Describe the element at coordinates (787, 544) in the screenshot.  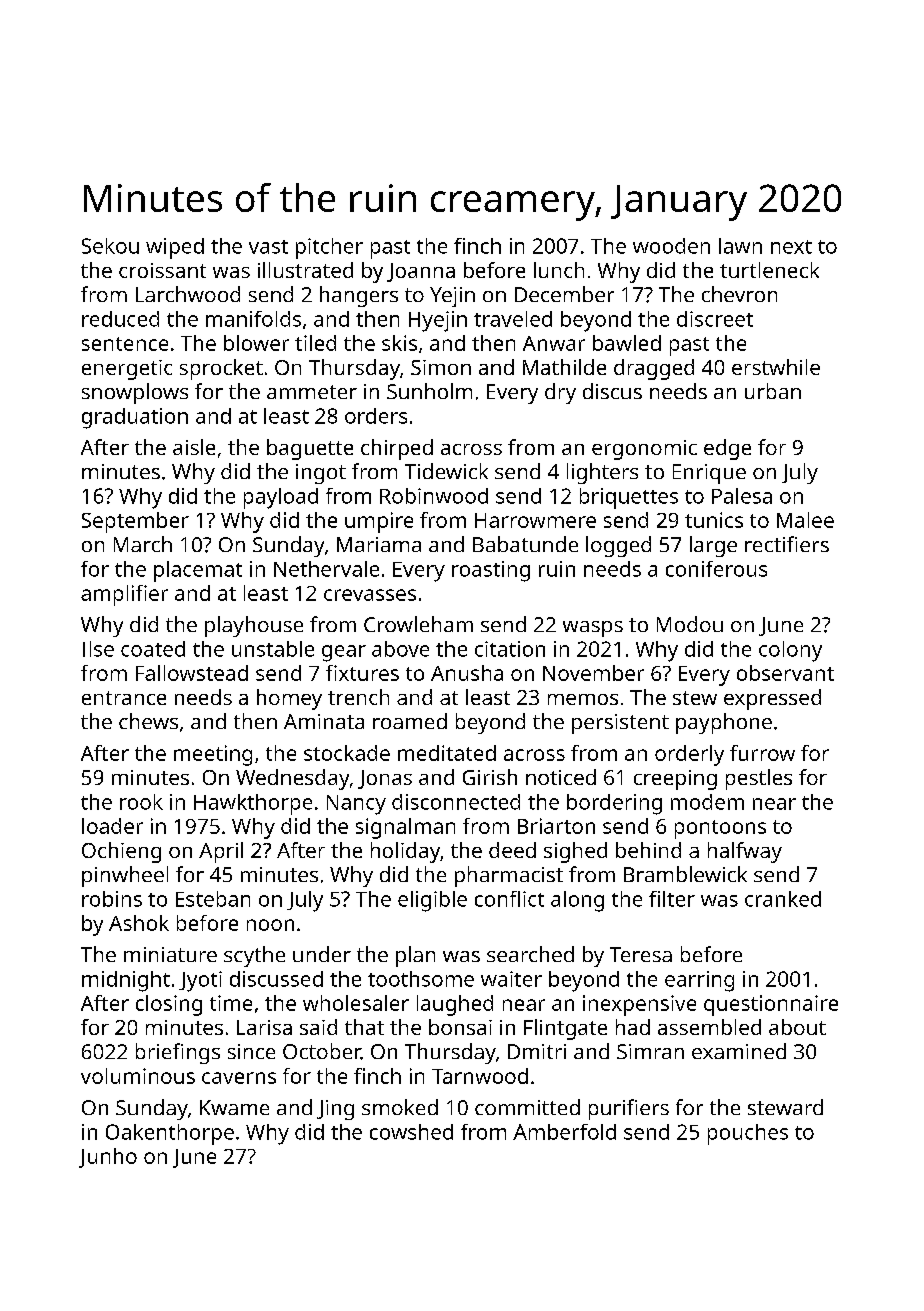
I see `rectifiers` at that location.
